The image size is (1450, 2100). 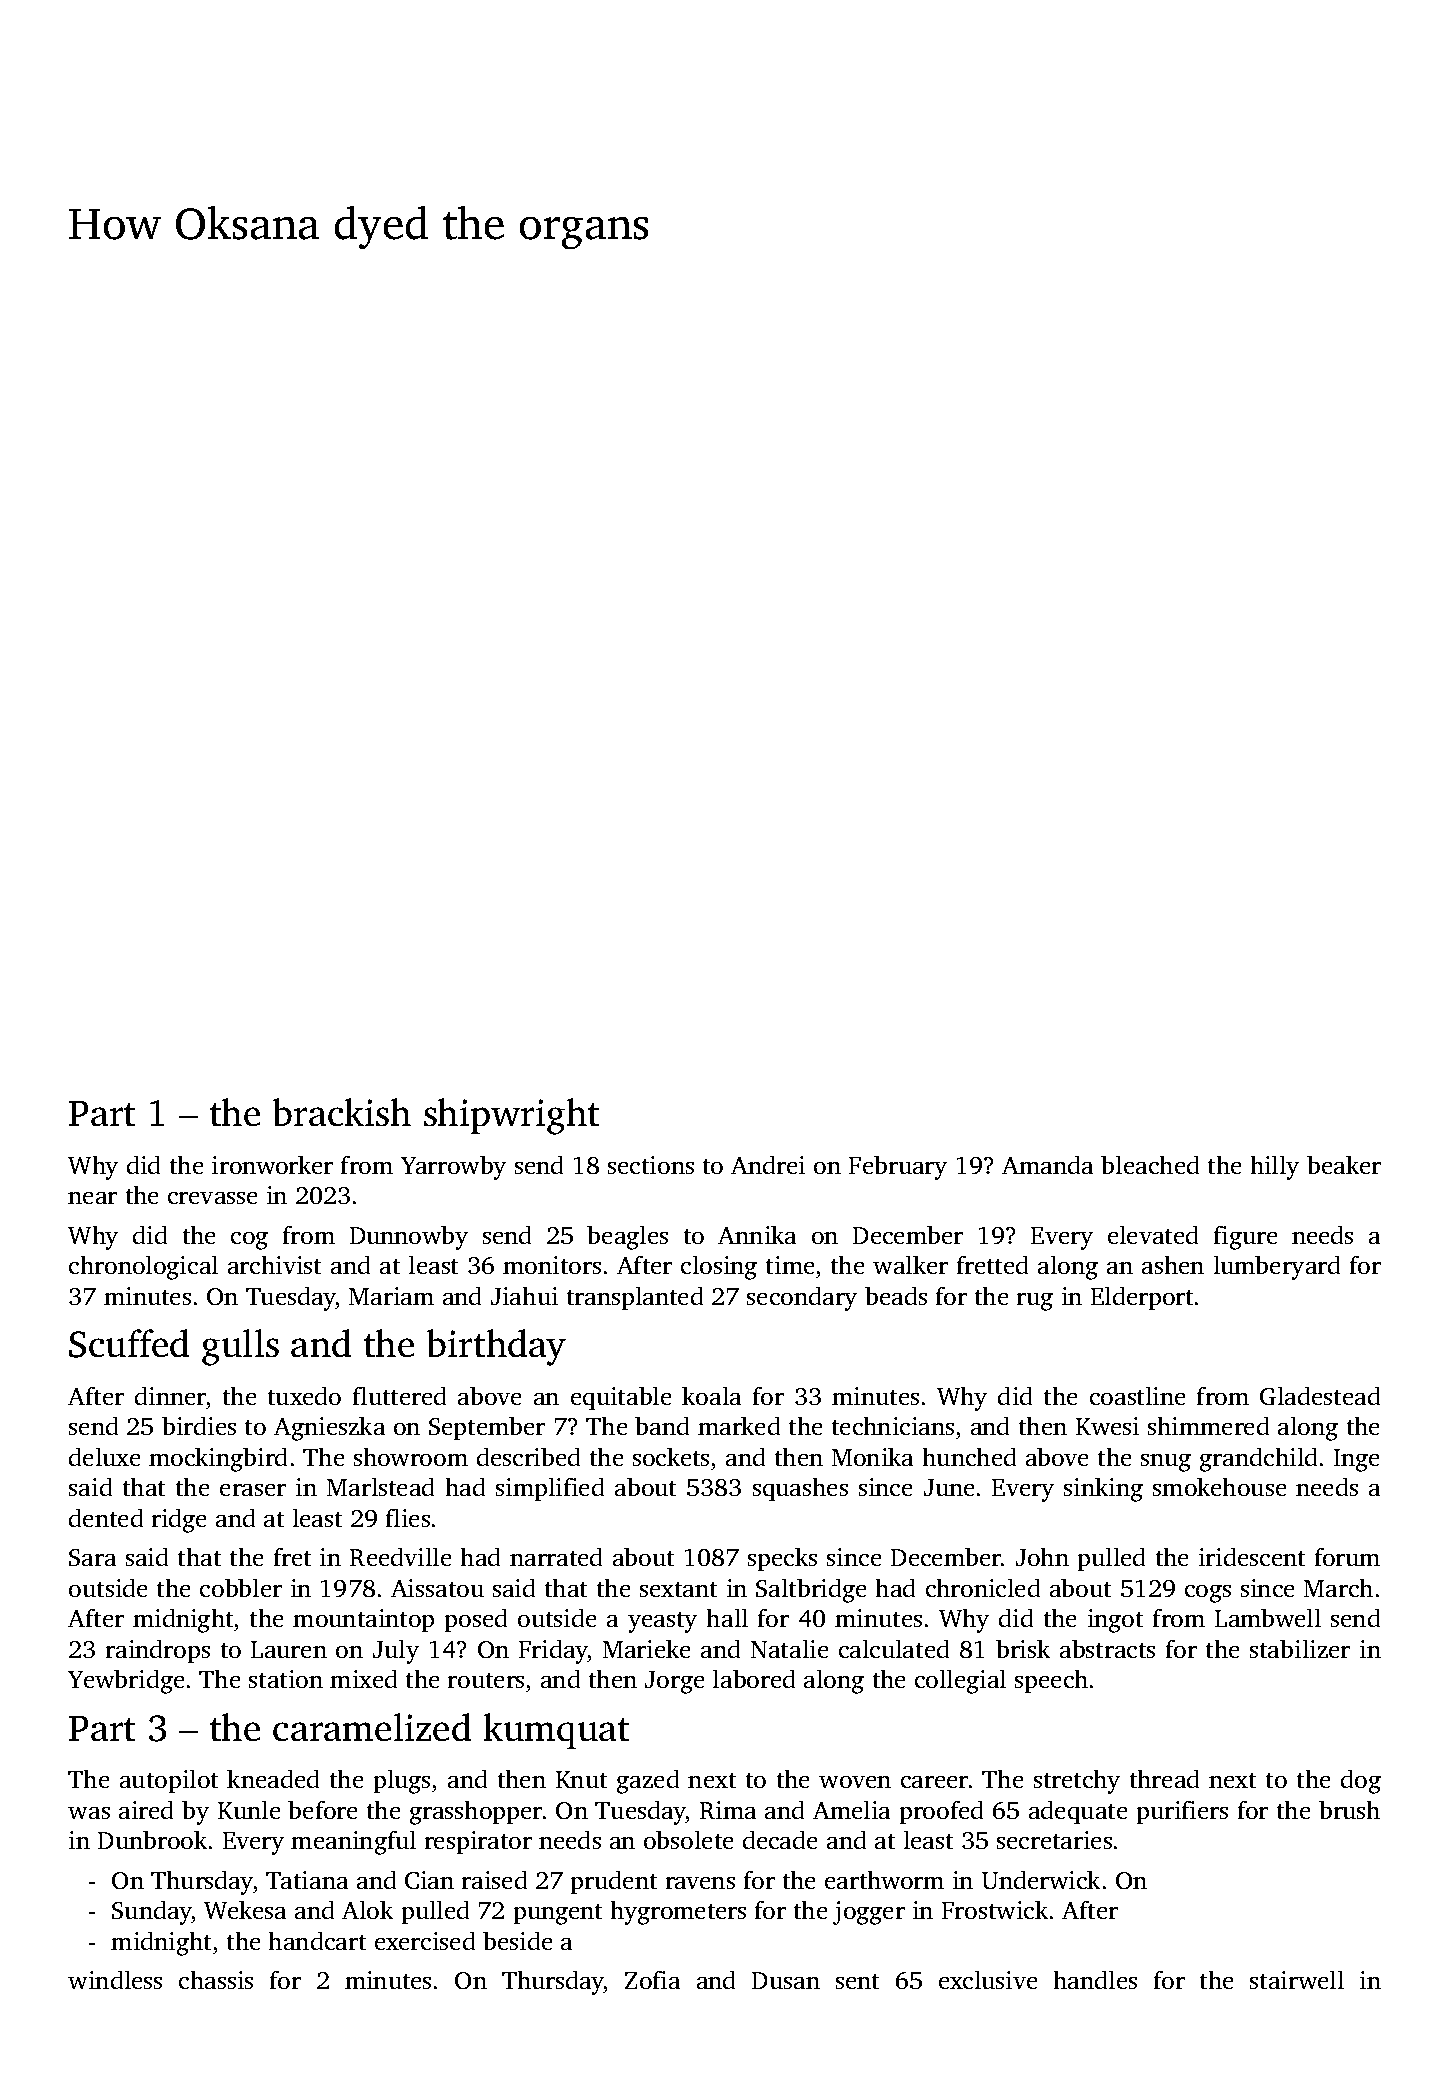 What do you see at coordinates (511, 1116) in the image?
I see `shipwright` at bounding box center [511, 1116].
